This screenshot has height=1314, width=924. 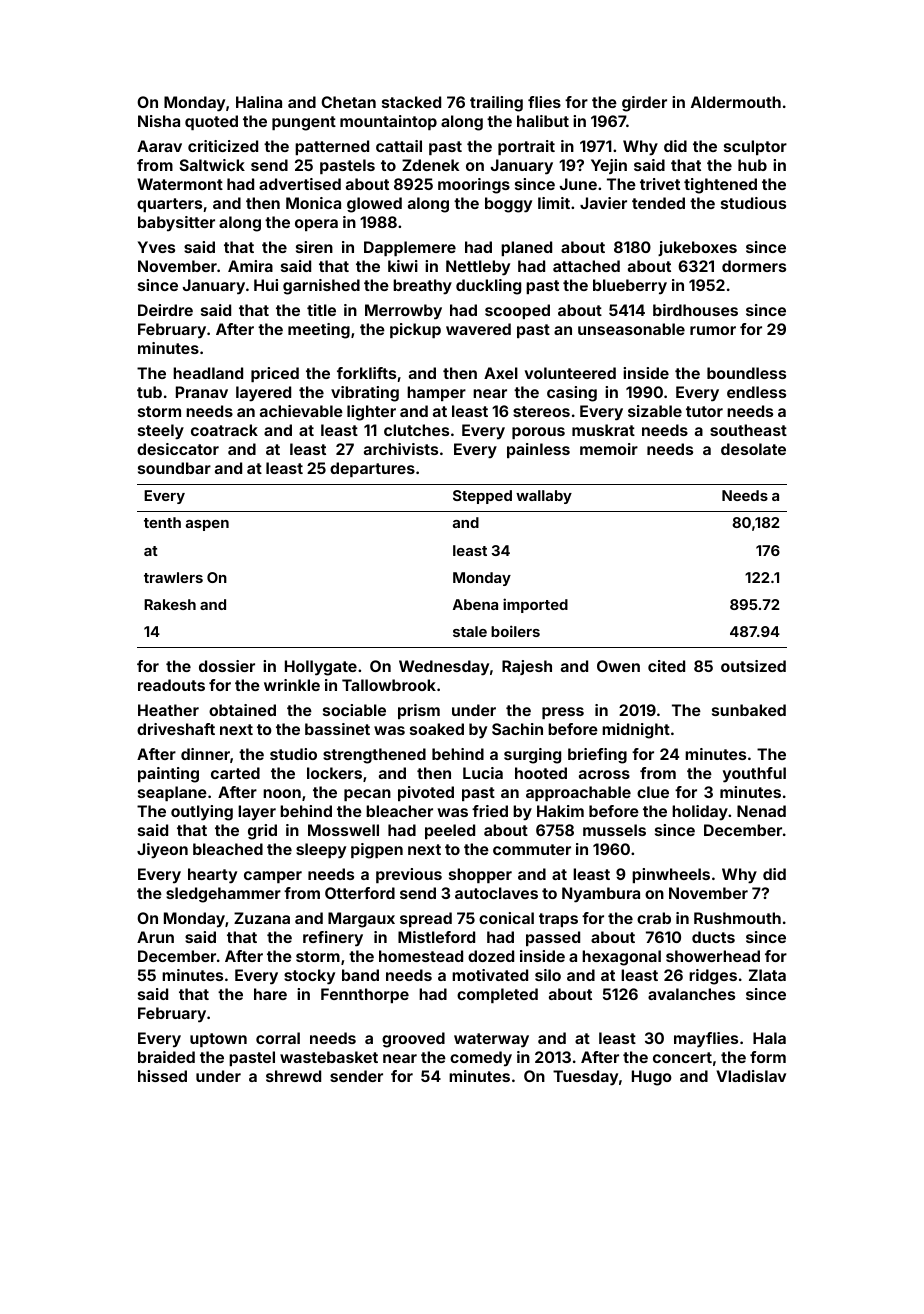 What do you see at coordinates (713, 330) in the screenshot?
I see `rumor` at bounding box center [713, 330].
